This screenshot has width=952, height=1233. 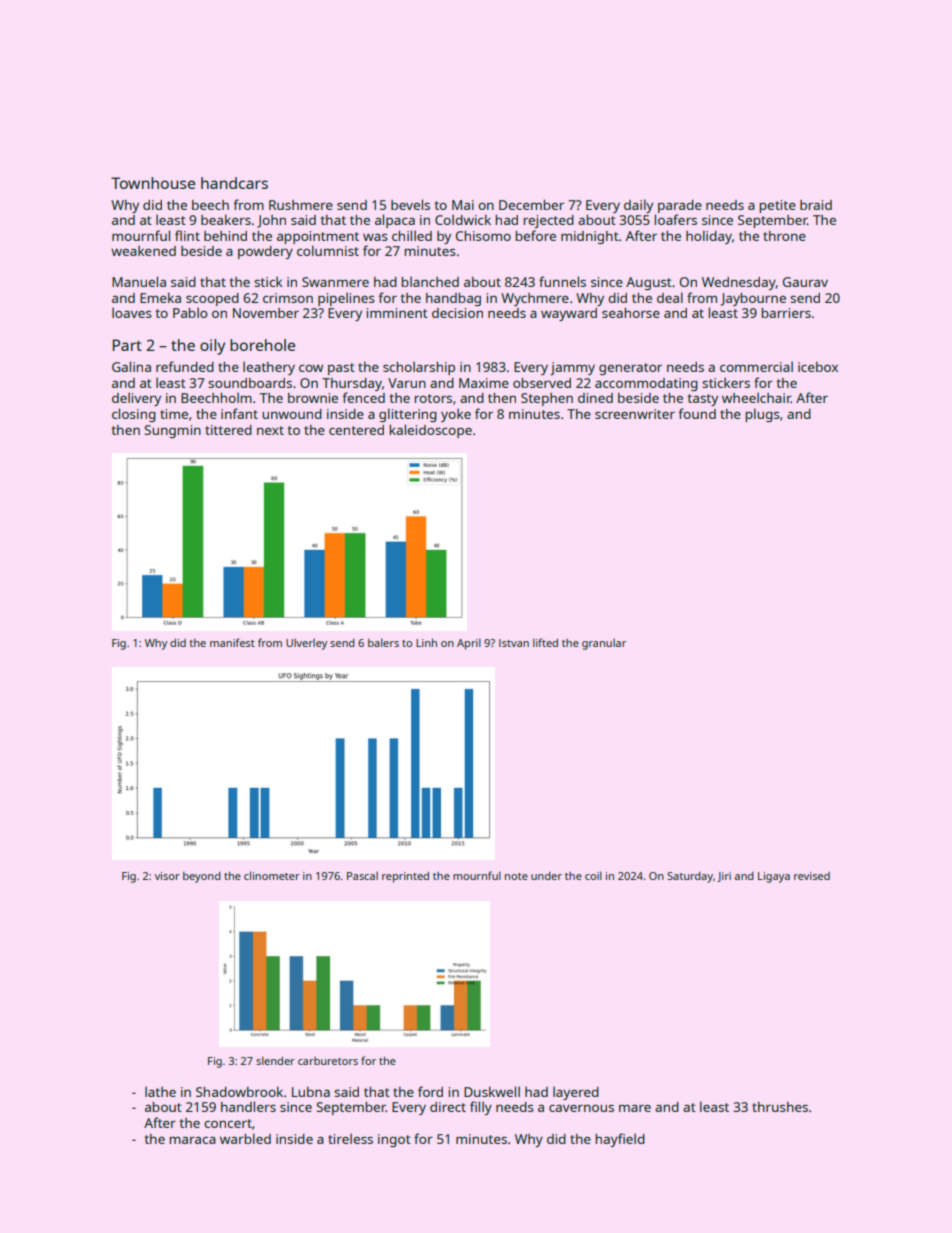 I want to click on mare, so click(x=635, y=1108).
